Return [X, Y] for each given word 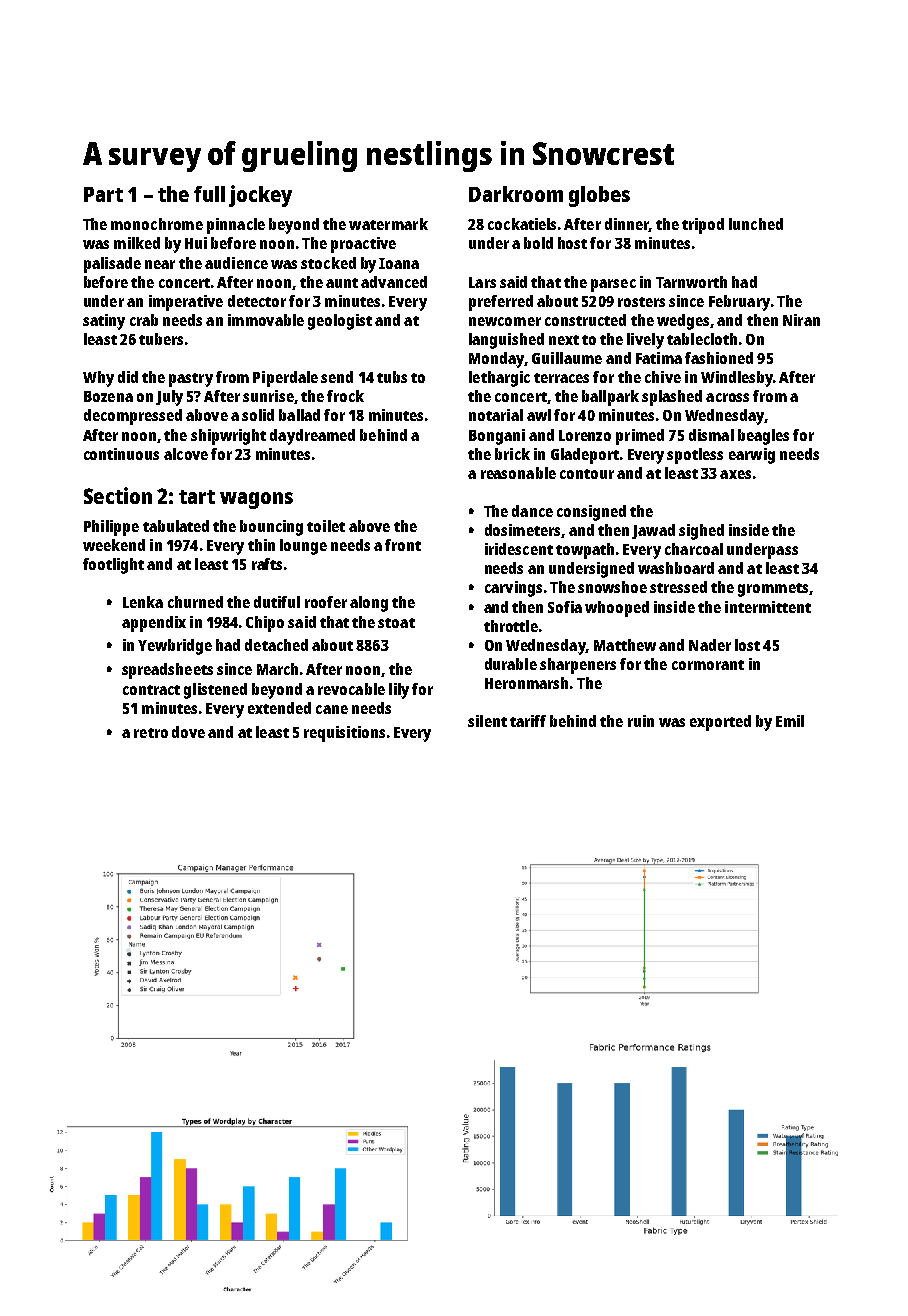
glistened [215, 691]
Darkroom [516, 194]
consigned [591, 513]
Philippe [111, 528]
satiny [104, 322]
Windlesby [737, 379]
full [209, 194]
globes [599, 196]
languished [506, 341]
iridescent [519, 549]
